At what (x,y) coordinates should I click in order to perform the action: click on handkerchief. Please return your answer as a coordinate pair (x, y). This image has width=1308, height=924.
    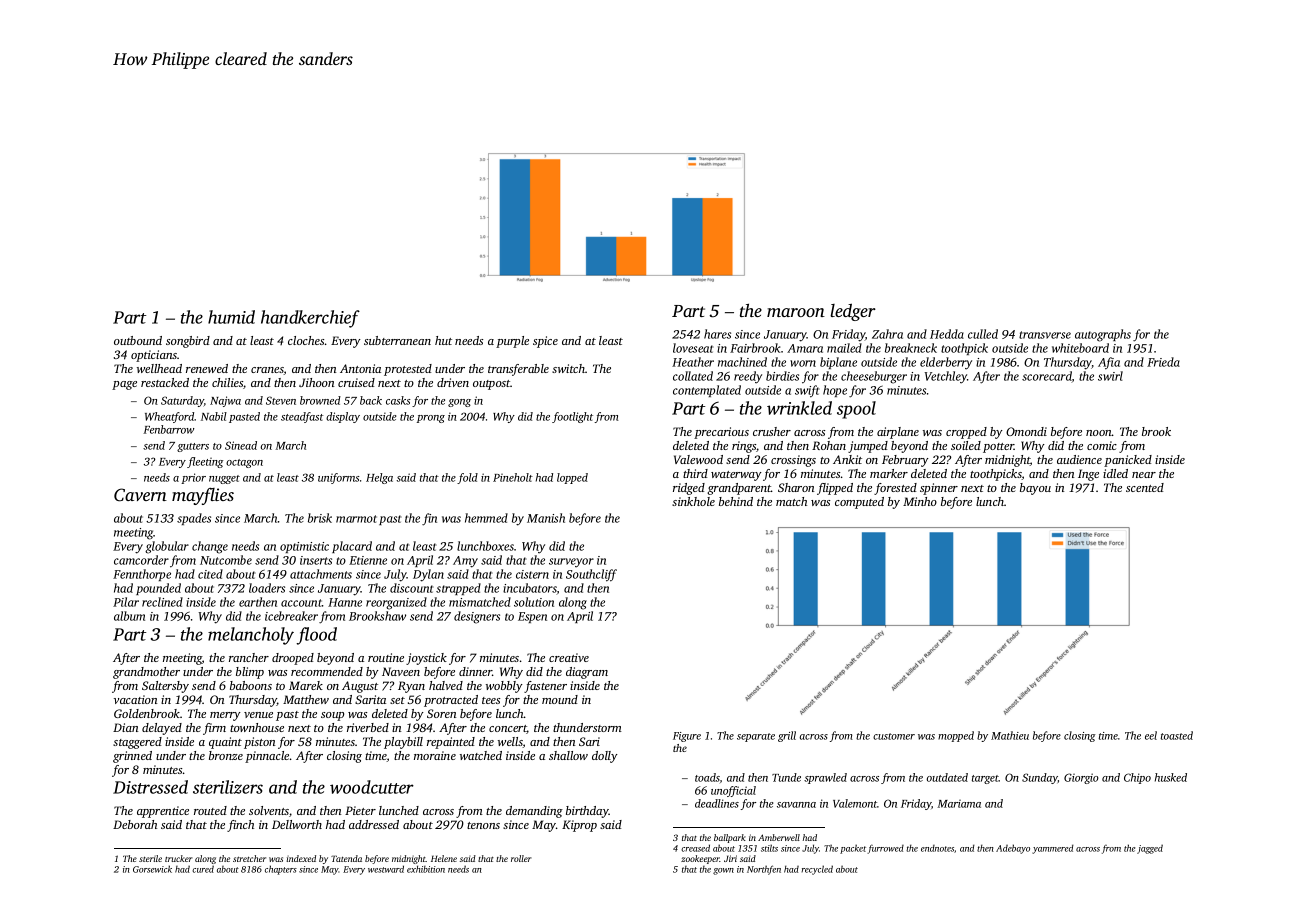
    Looking at the image, I should click on (310, 319).
